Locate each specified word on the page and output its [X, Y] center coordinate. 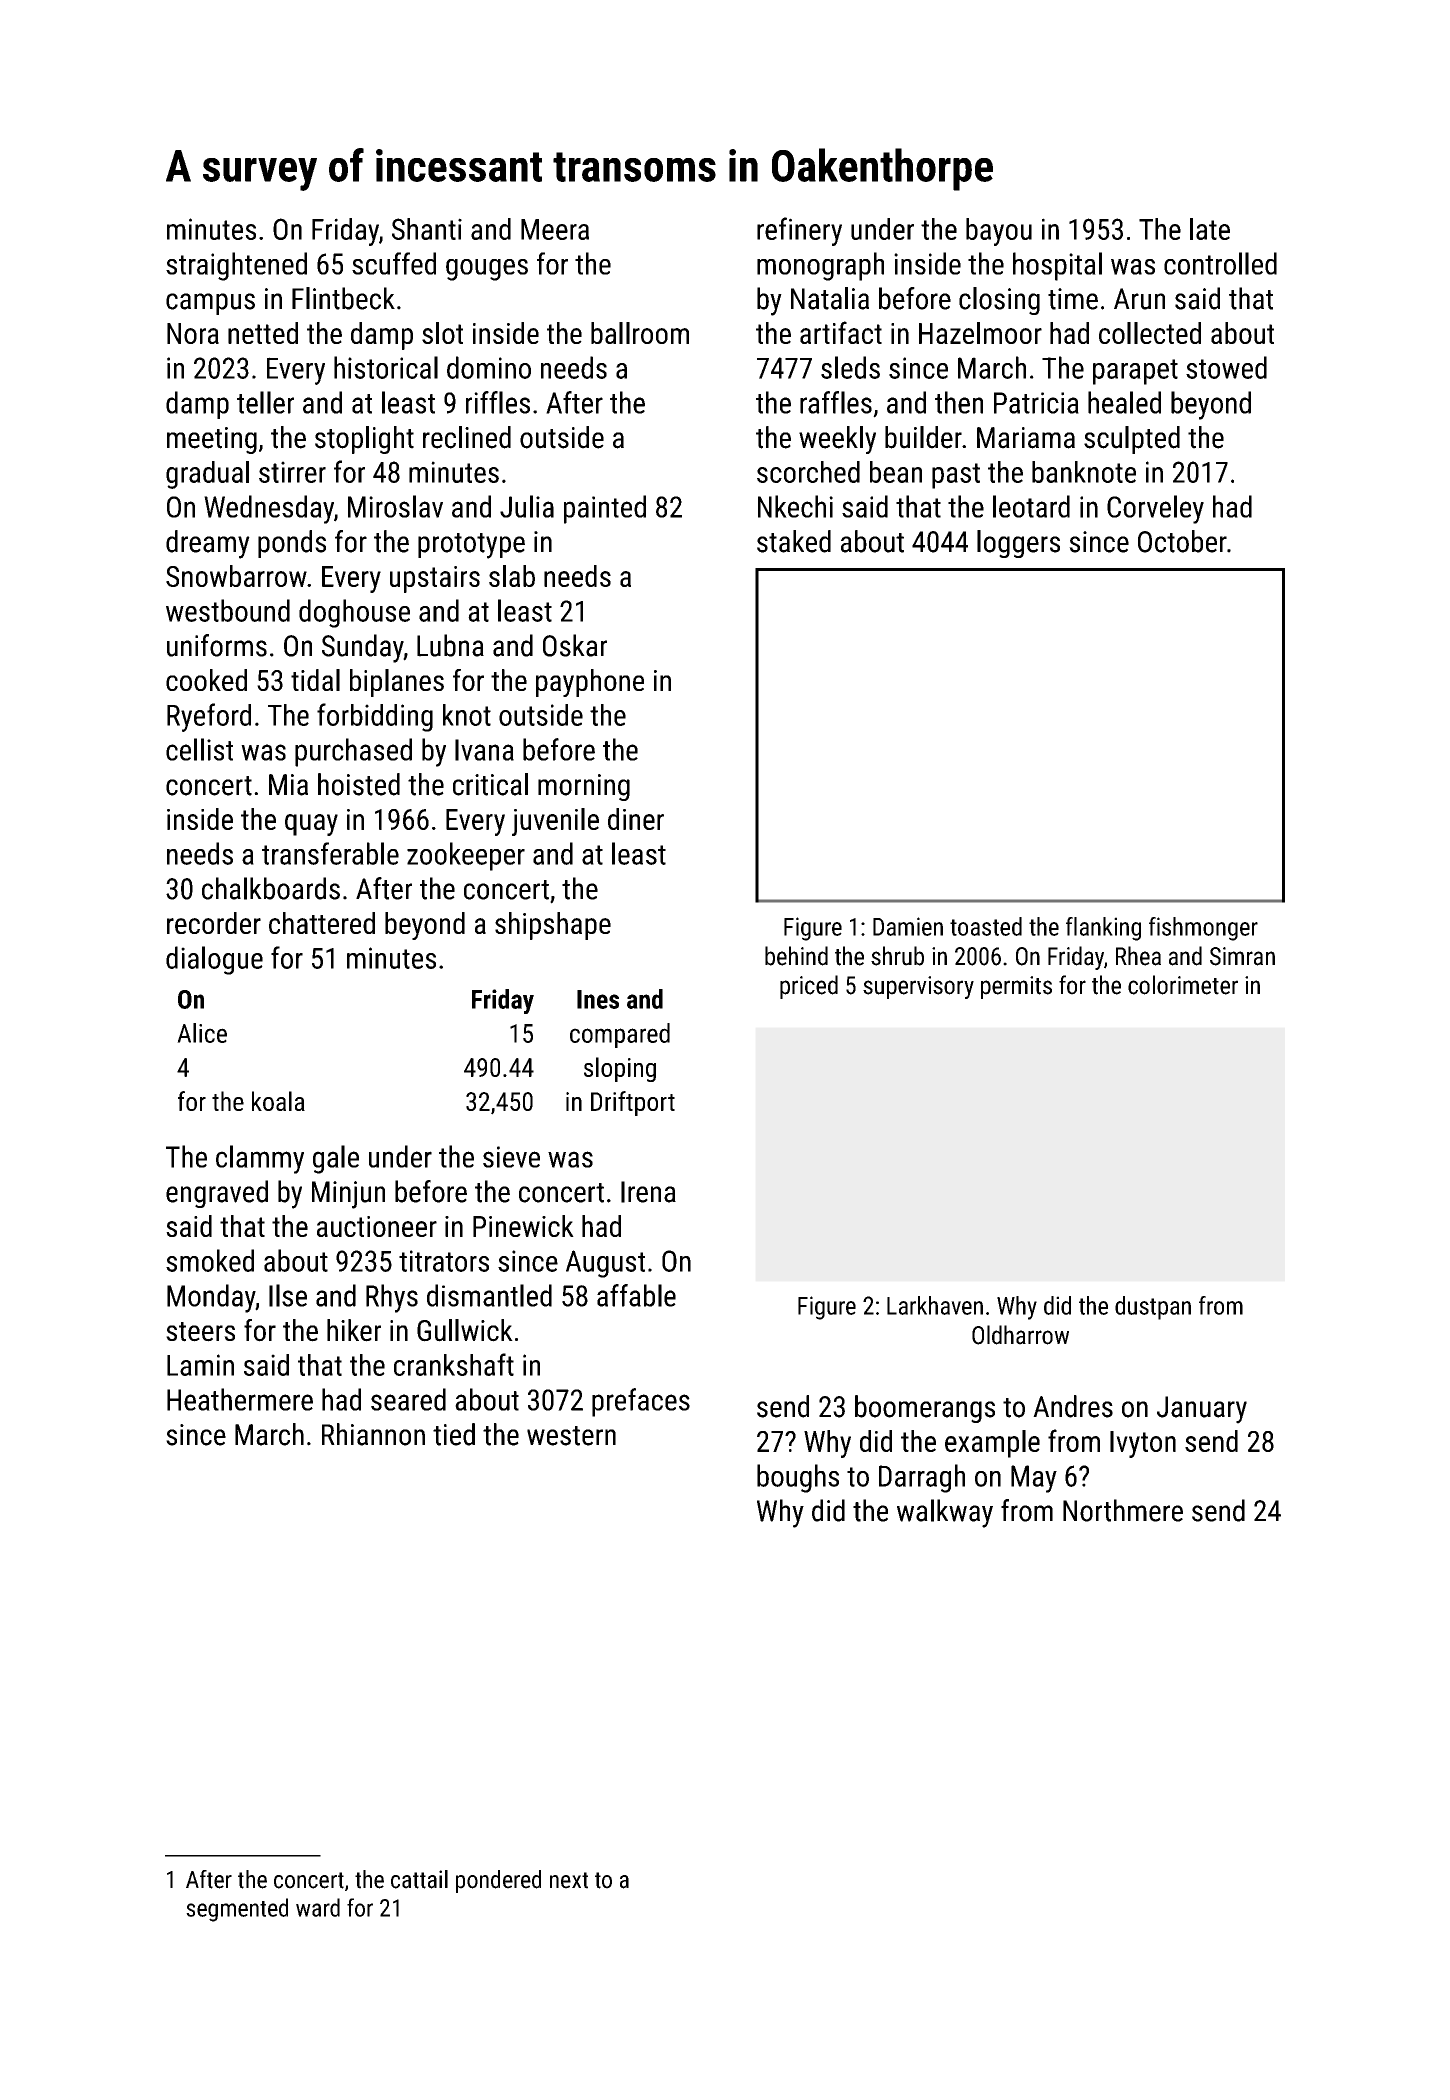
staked [794, 541]
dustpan [1153, 1308]
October [1182, 541]
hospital [1057, 266]
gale [336, 1159]
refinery [799, 231]
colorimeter [1183, 985]
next [569, 1880]
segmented [237, 1910]
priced [809, 987]
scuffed [394, 263]
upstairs [435, 579]
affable [636, 1295]
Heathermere [240, 1399]
